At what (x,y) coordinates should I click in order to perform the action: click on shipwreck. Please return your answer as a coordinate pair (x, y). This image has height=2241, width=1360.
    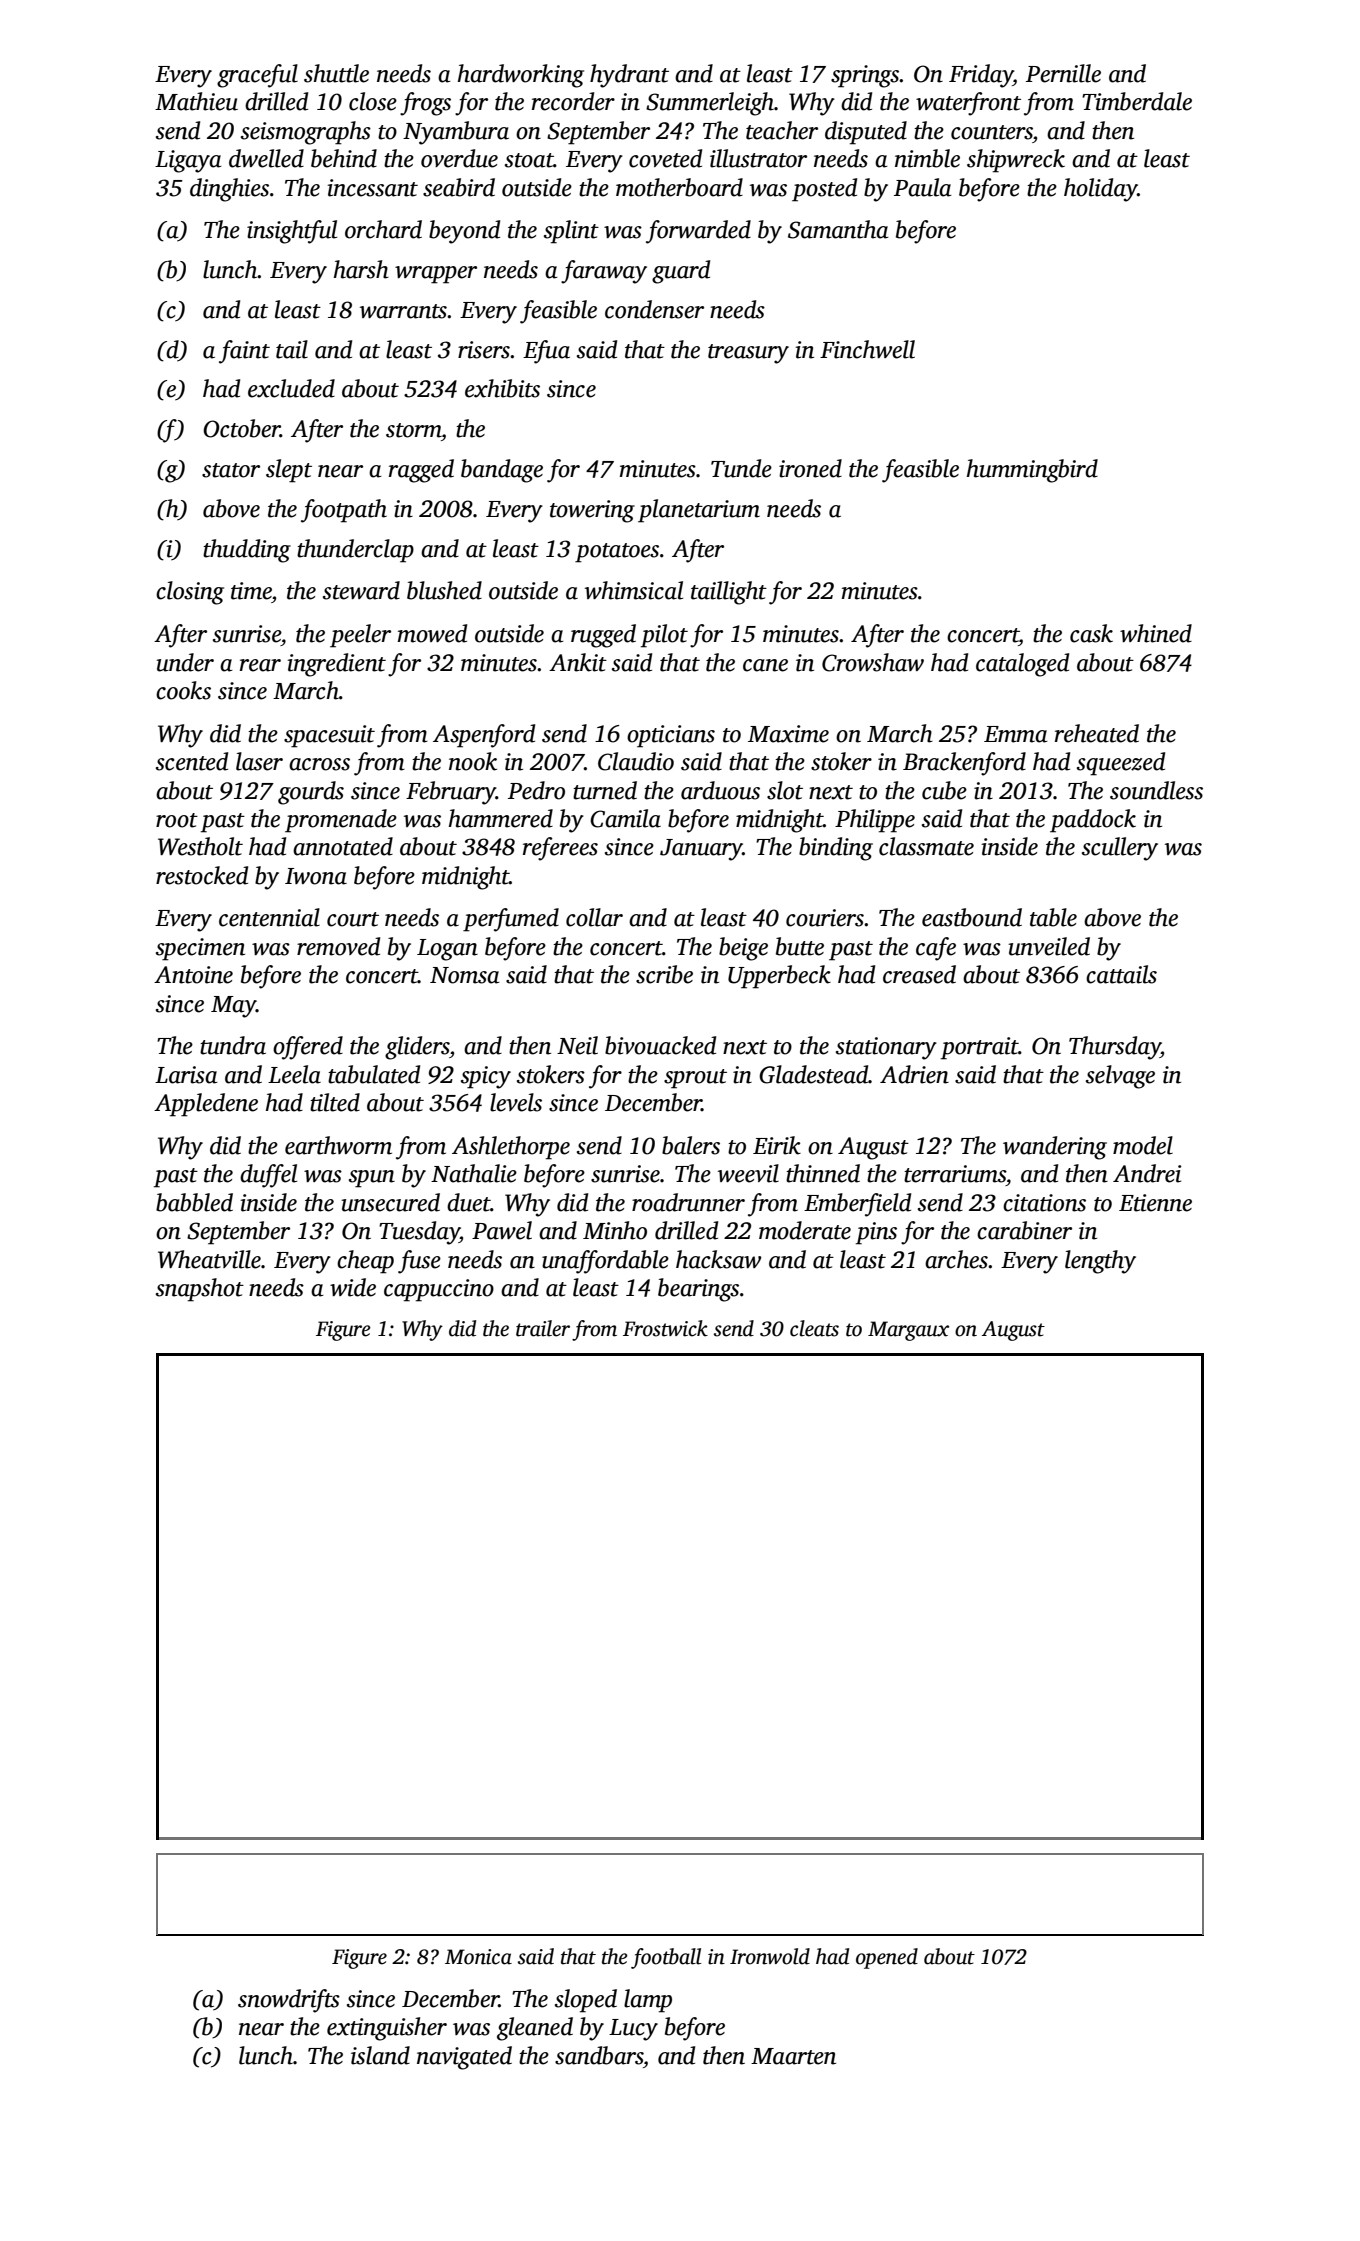
    Looking at the image, I should click on (1016, 161).
